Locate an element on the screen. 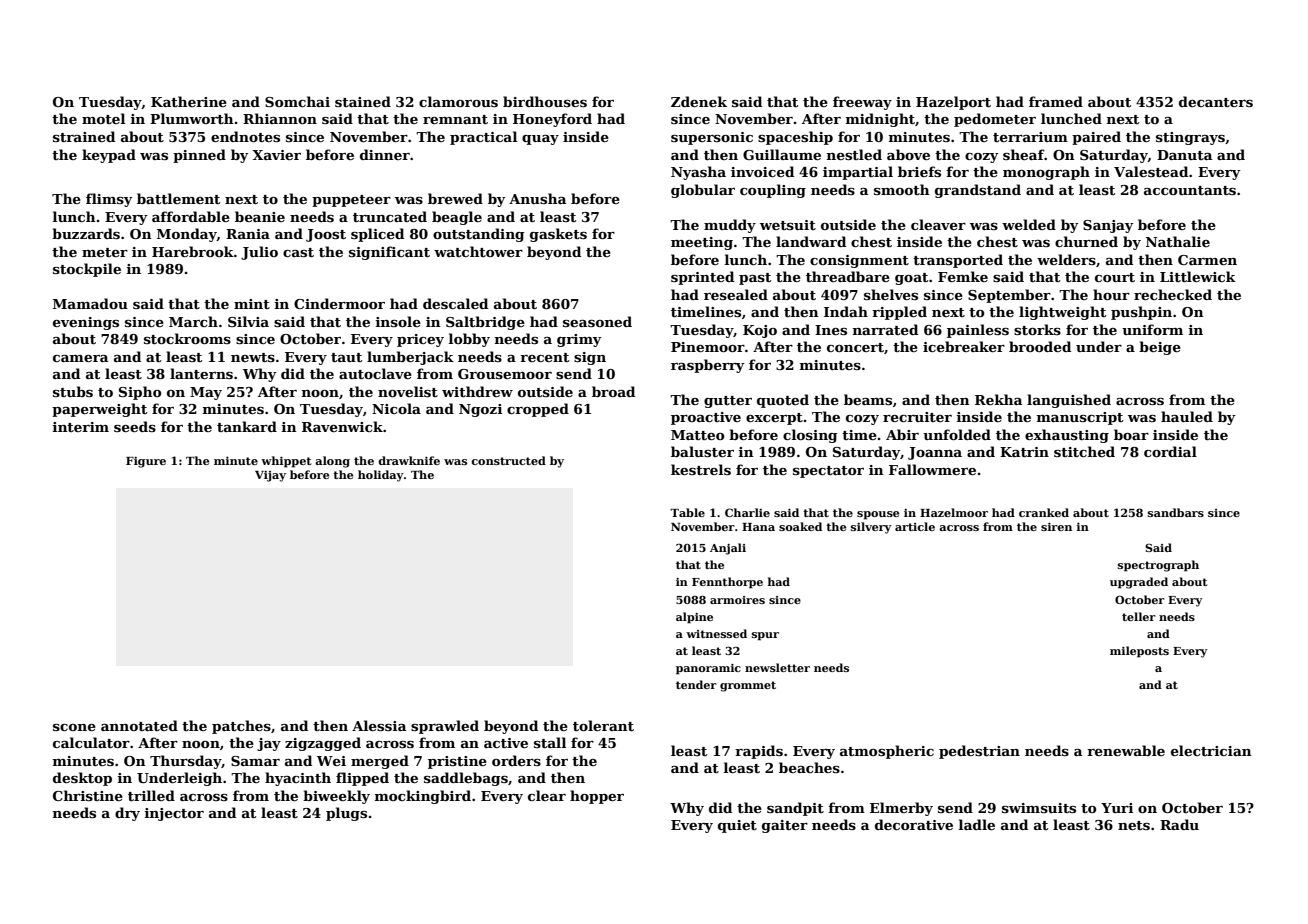 The height and width of the screenshot is (924, 1308). Vijay is located at coordinates (270, 476).
